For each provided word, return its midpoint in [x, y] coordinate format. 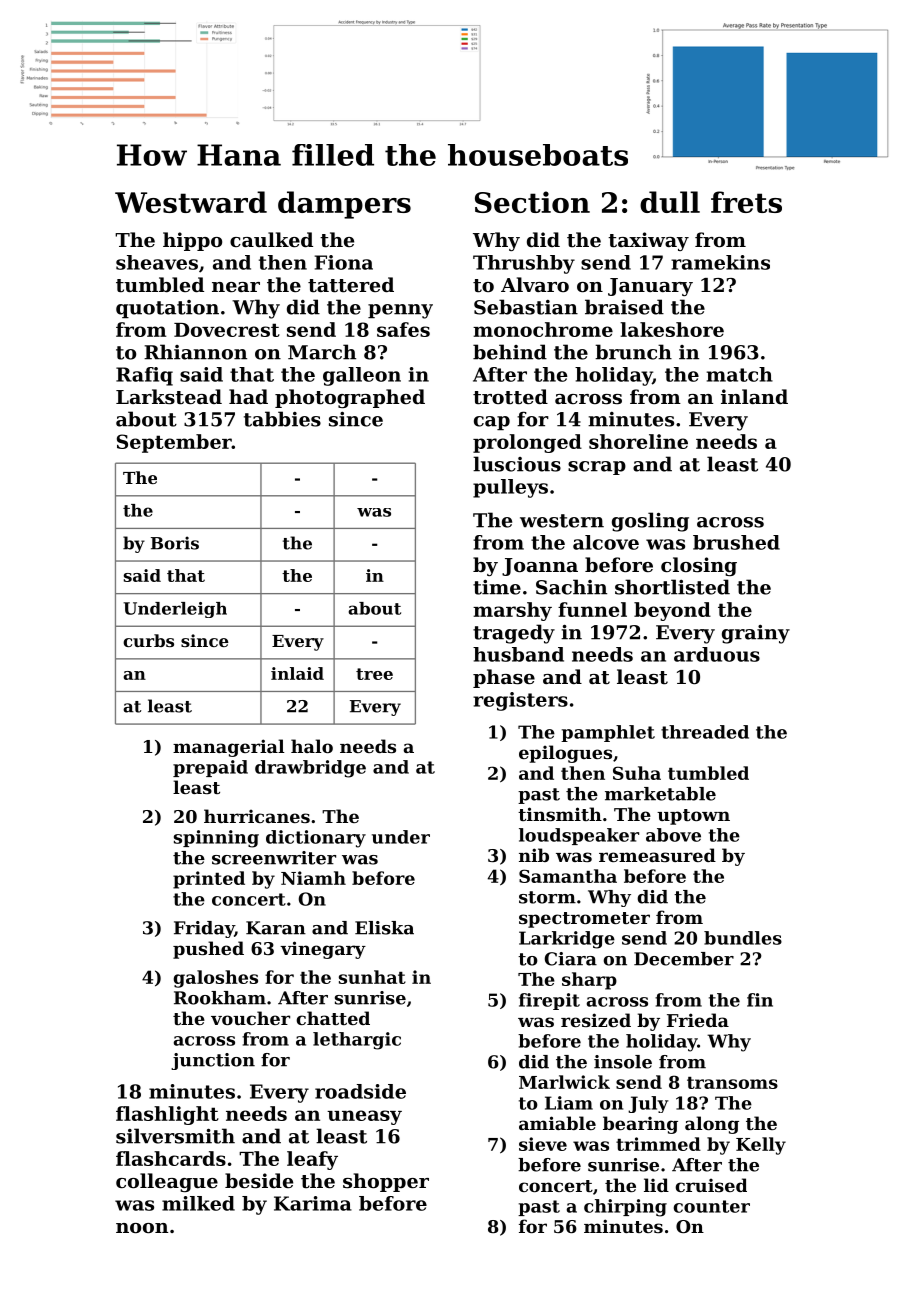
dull [670, 202]
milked [198, 1203]
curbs [148, 640]
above [673, 835]
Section [532, 202]
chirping [625, 1208]
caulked [271, 239]
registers [520, 701]
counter [712, 1206]
